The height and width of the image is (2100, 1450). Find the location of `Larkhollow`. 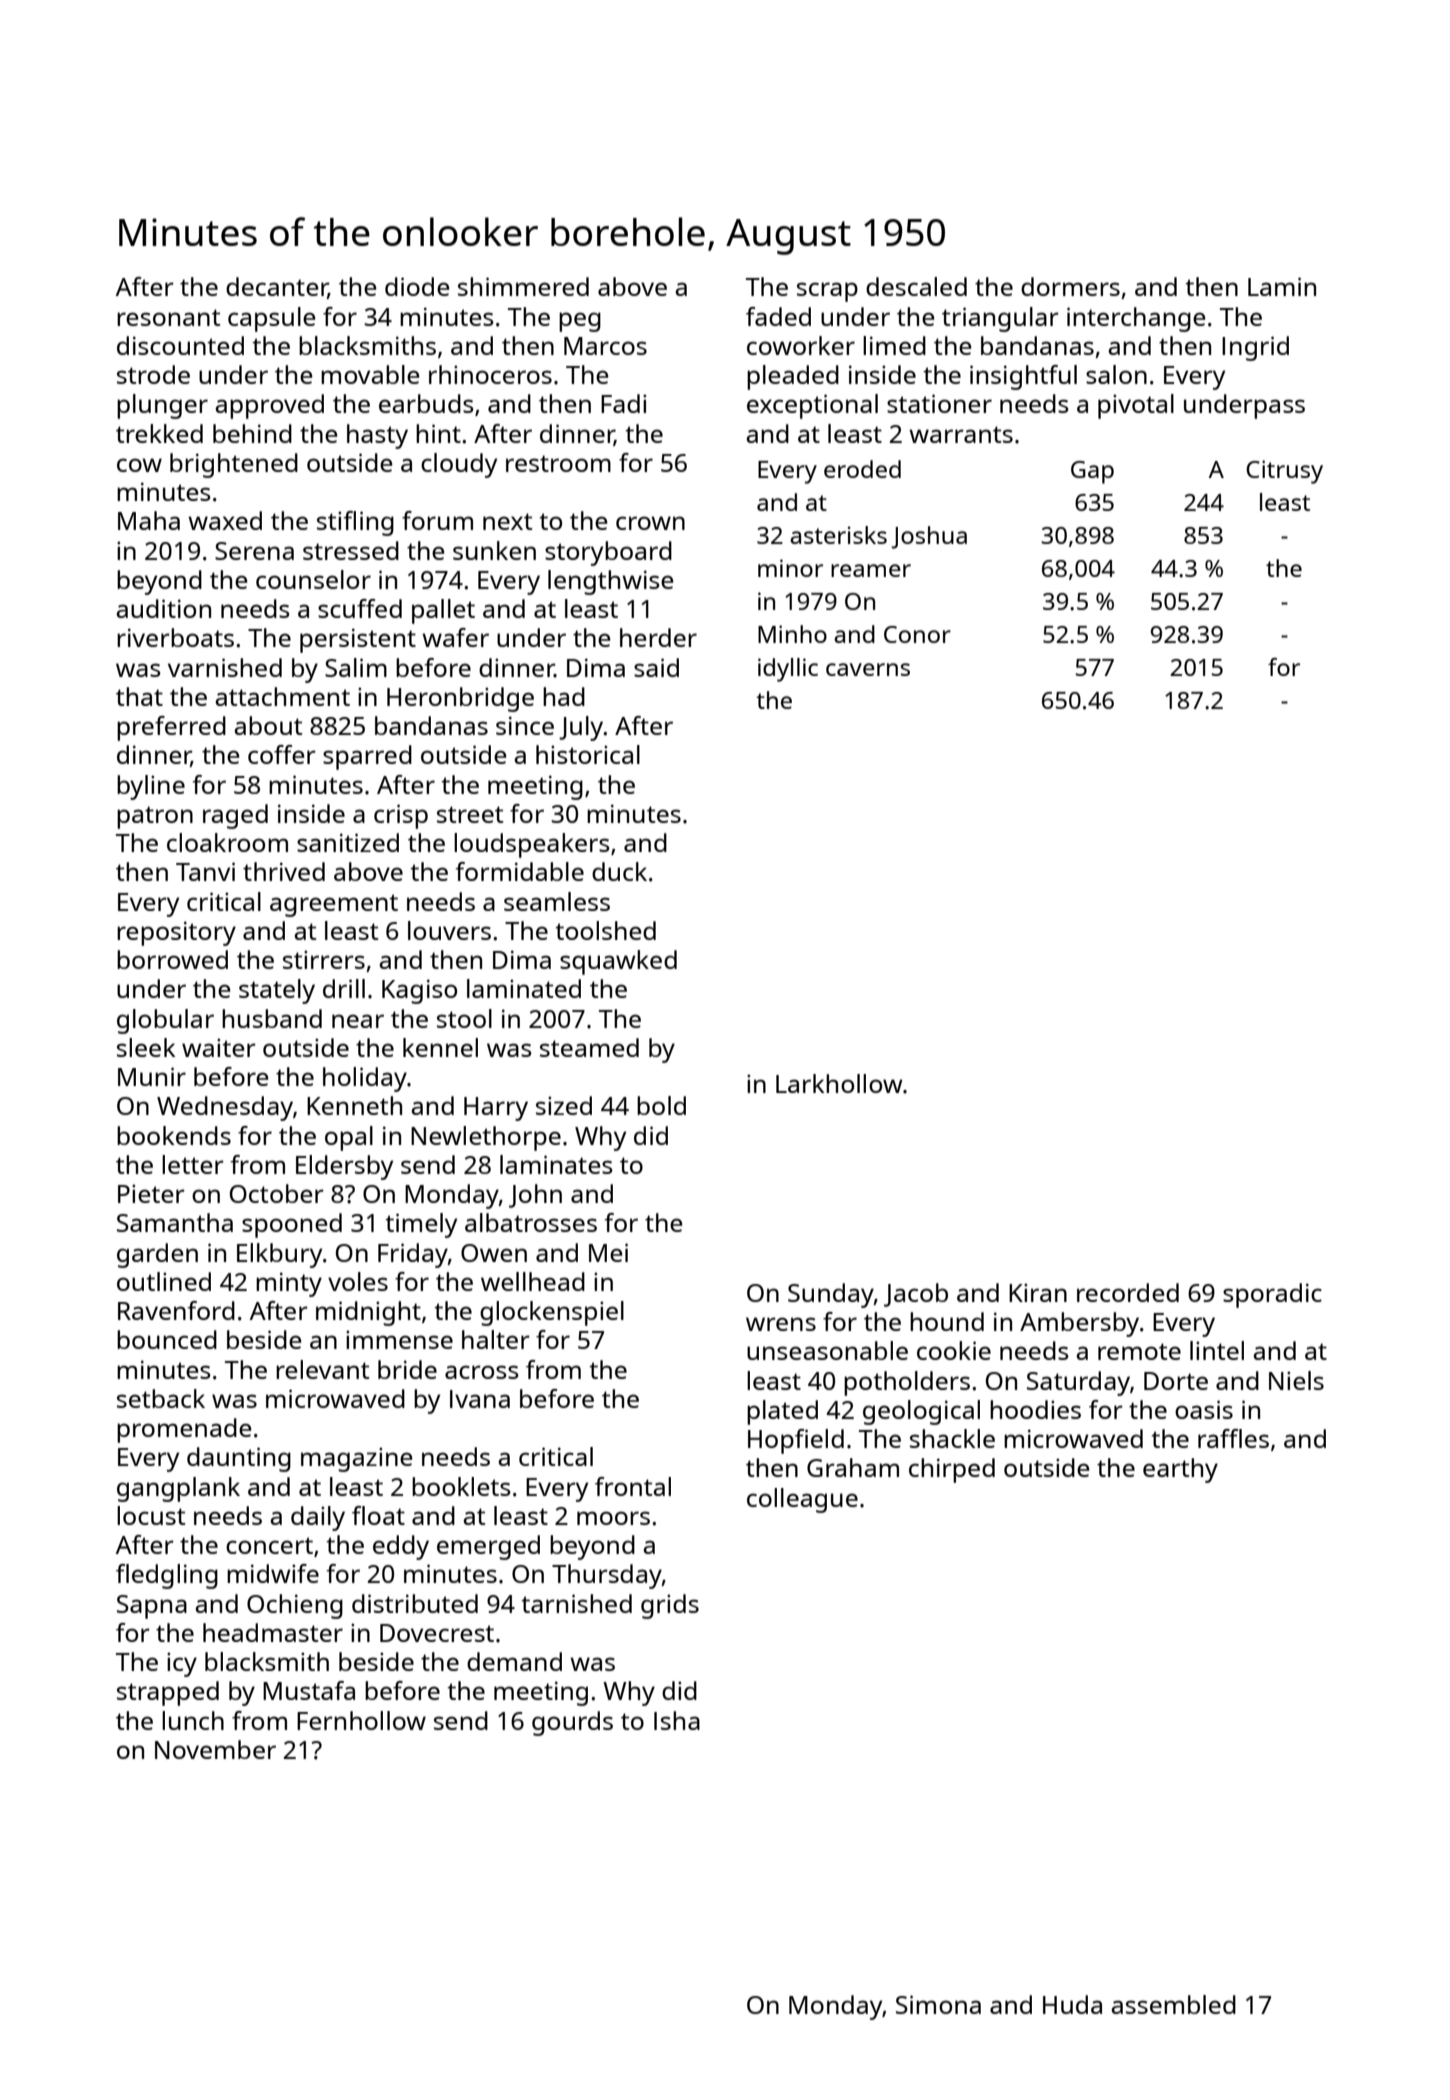

Larkhollow is located at coordinates (839, 1083).
